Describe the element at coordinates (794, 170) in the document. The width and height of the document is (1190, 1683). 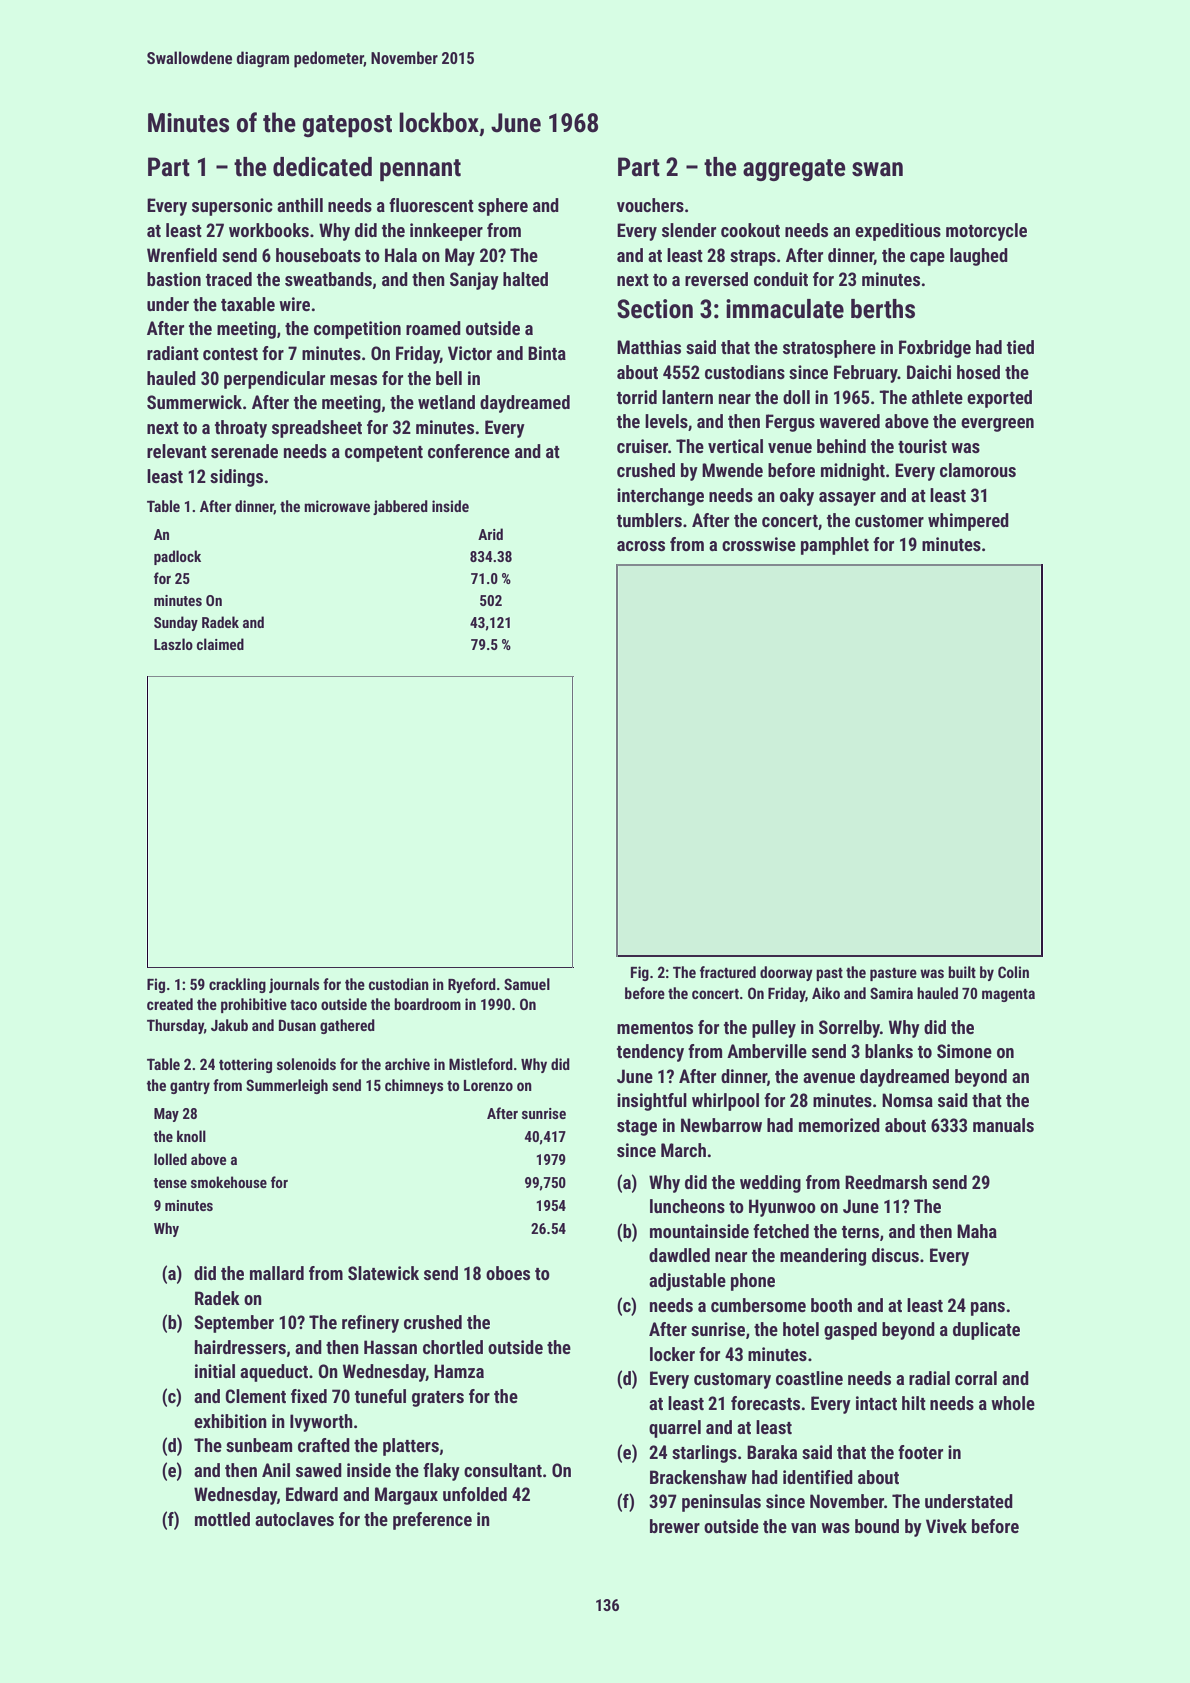
I see `aggregate` at that location.
